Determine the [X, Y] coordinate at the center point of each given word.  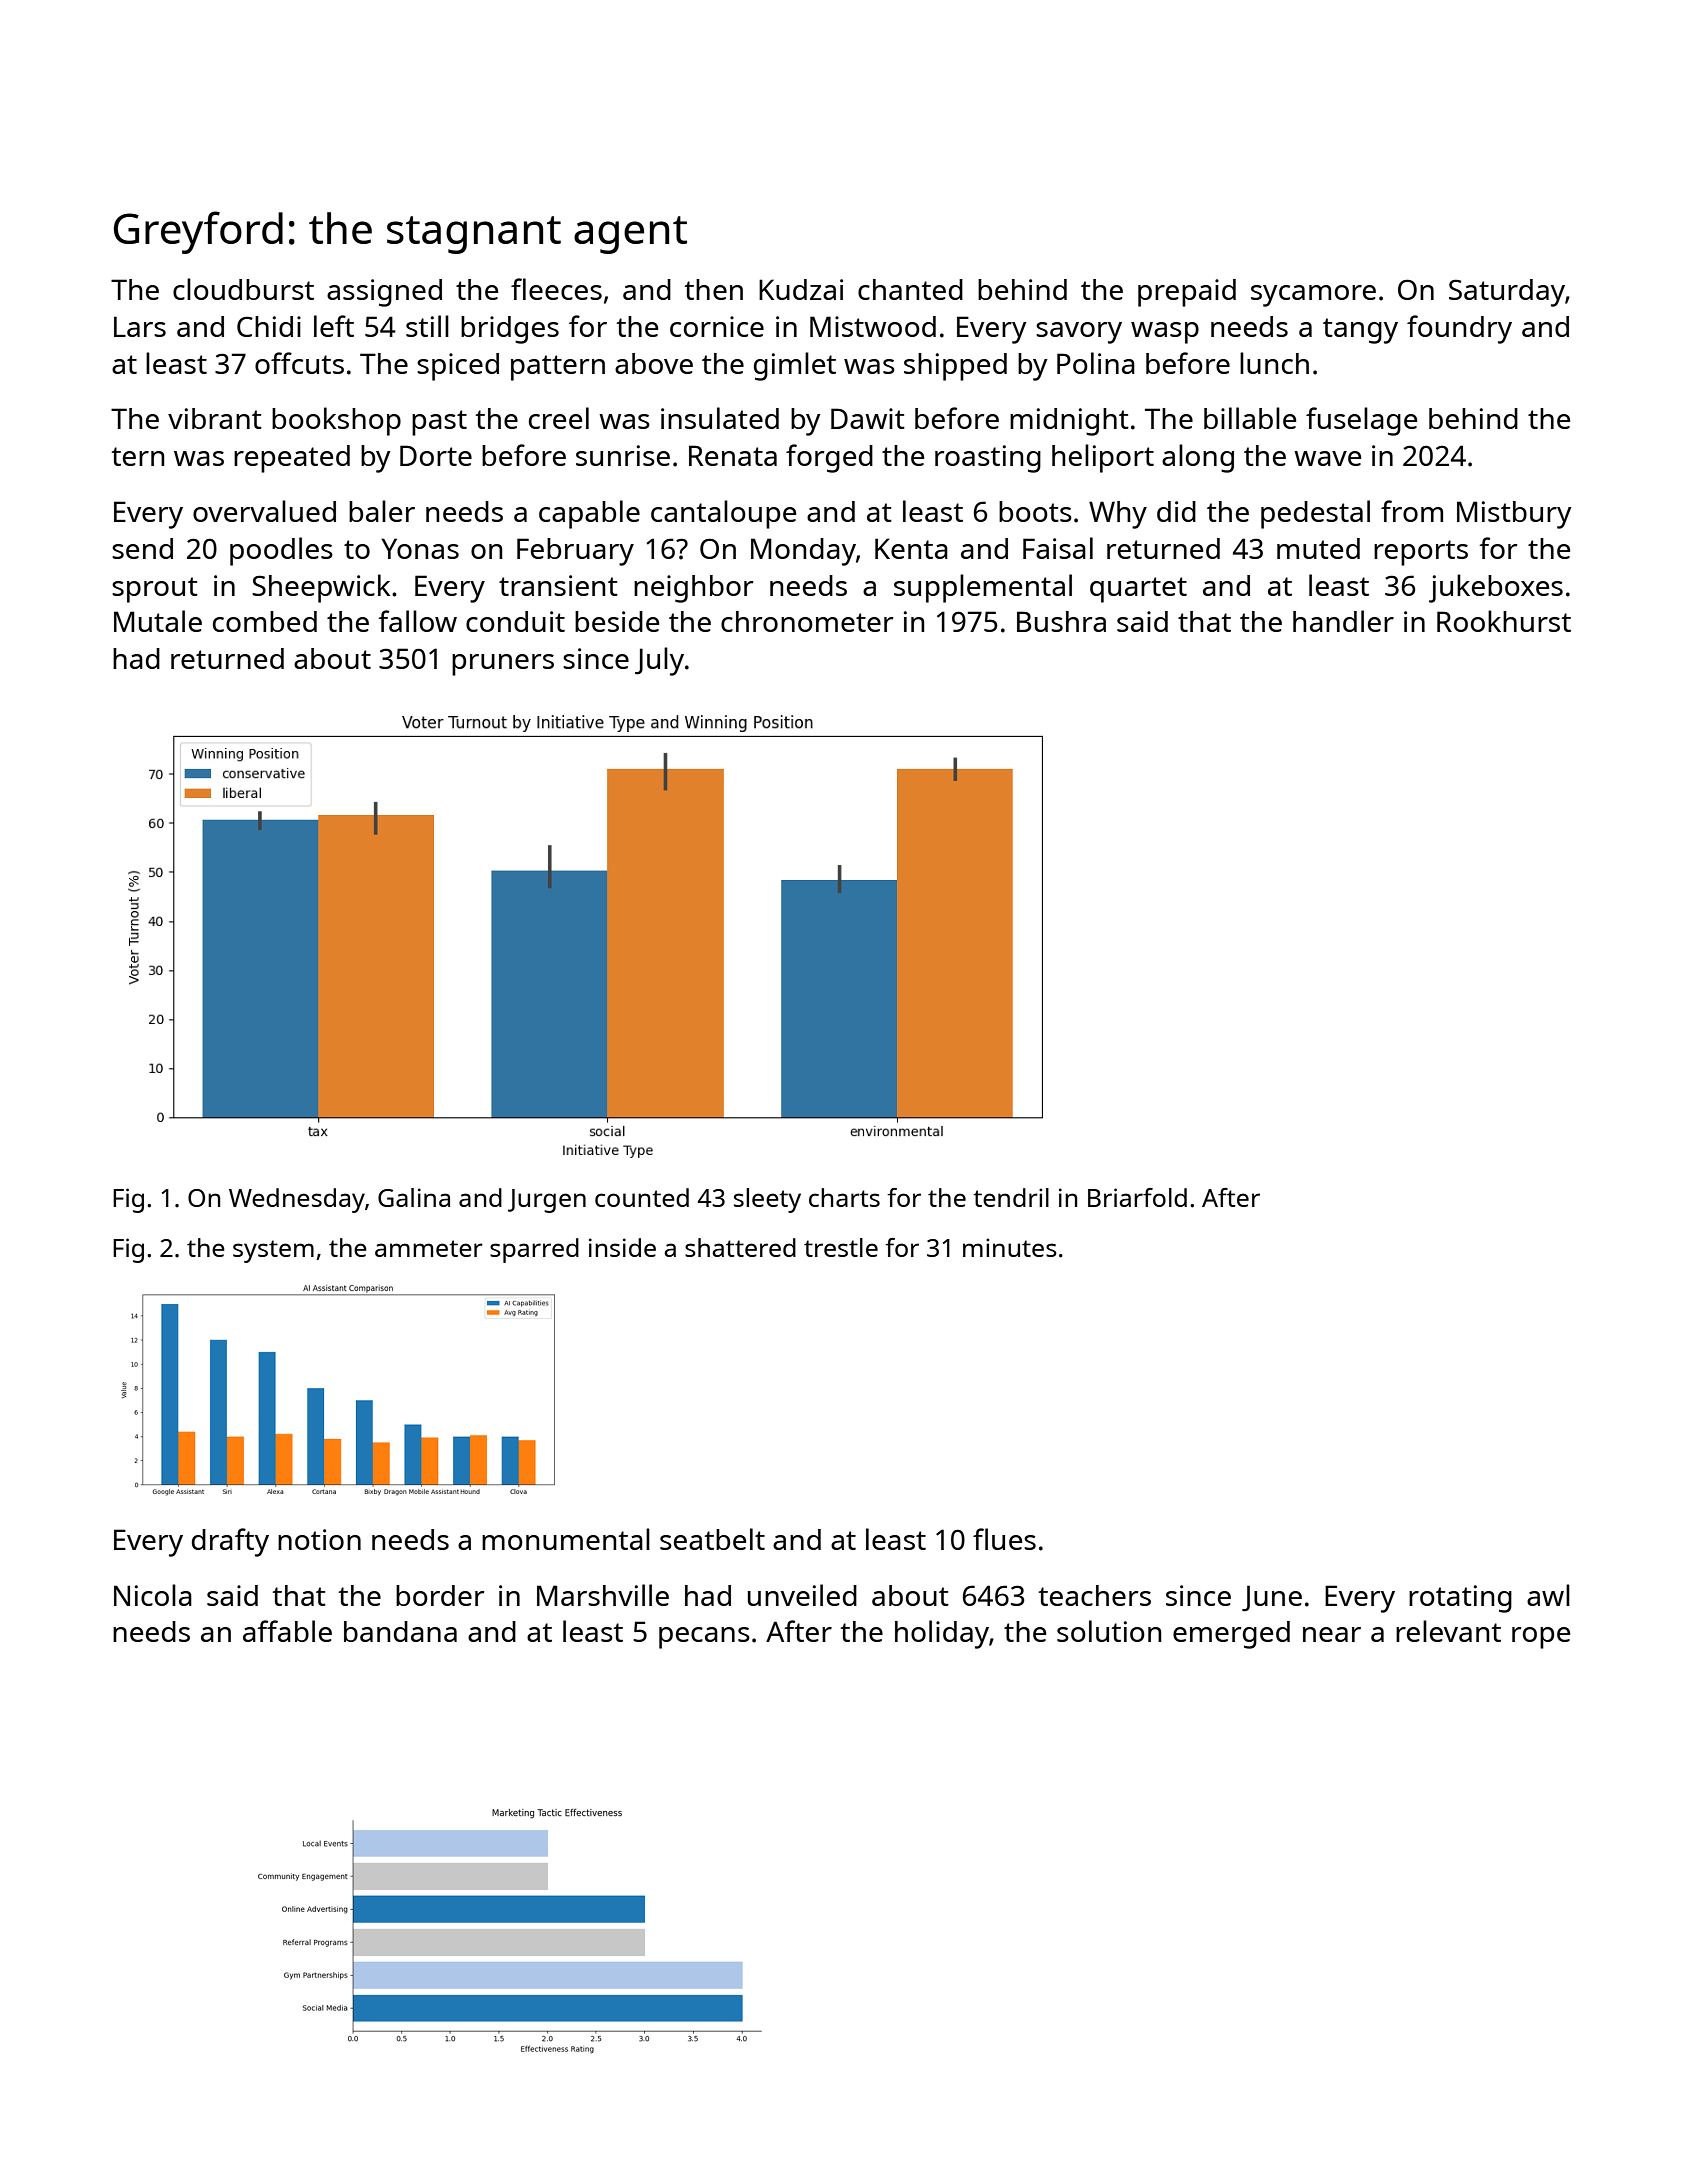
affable [287, 1631]
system [273, 1251]
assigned [384, 293]
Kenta [911, 548]
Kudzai [801, 289]
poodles [281, 551]
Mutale [158, 621]
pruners [503, 665]
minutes [1010, 1247]
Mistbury [1514, 515]
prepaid [1187, 293]
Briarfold [1137, 1197]
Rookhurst [1504, 621]
